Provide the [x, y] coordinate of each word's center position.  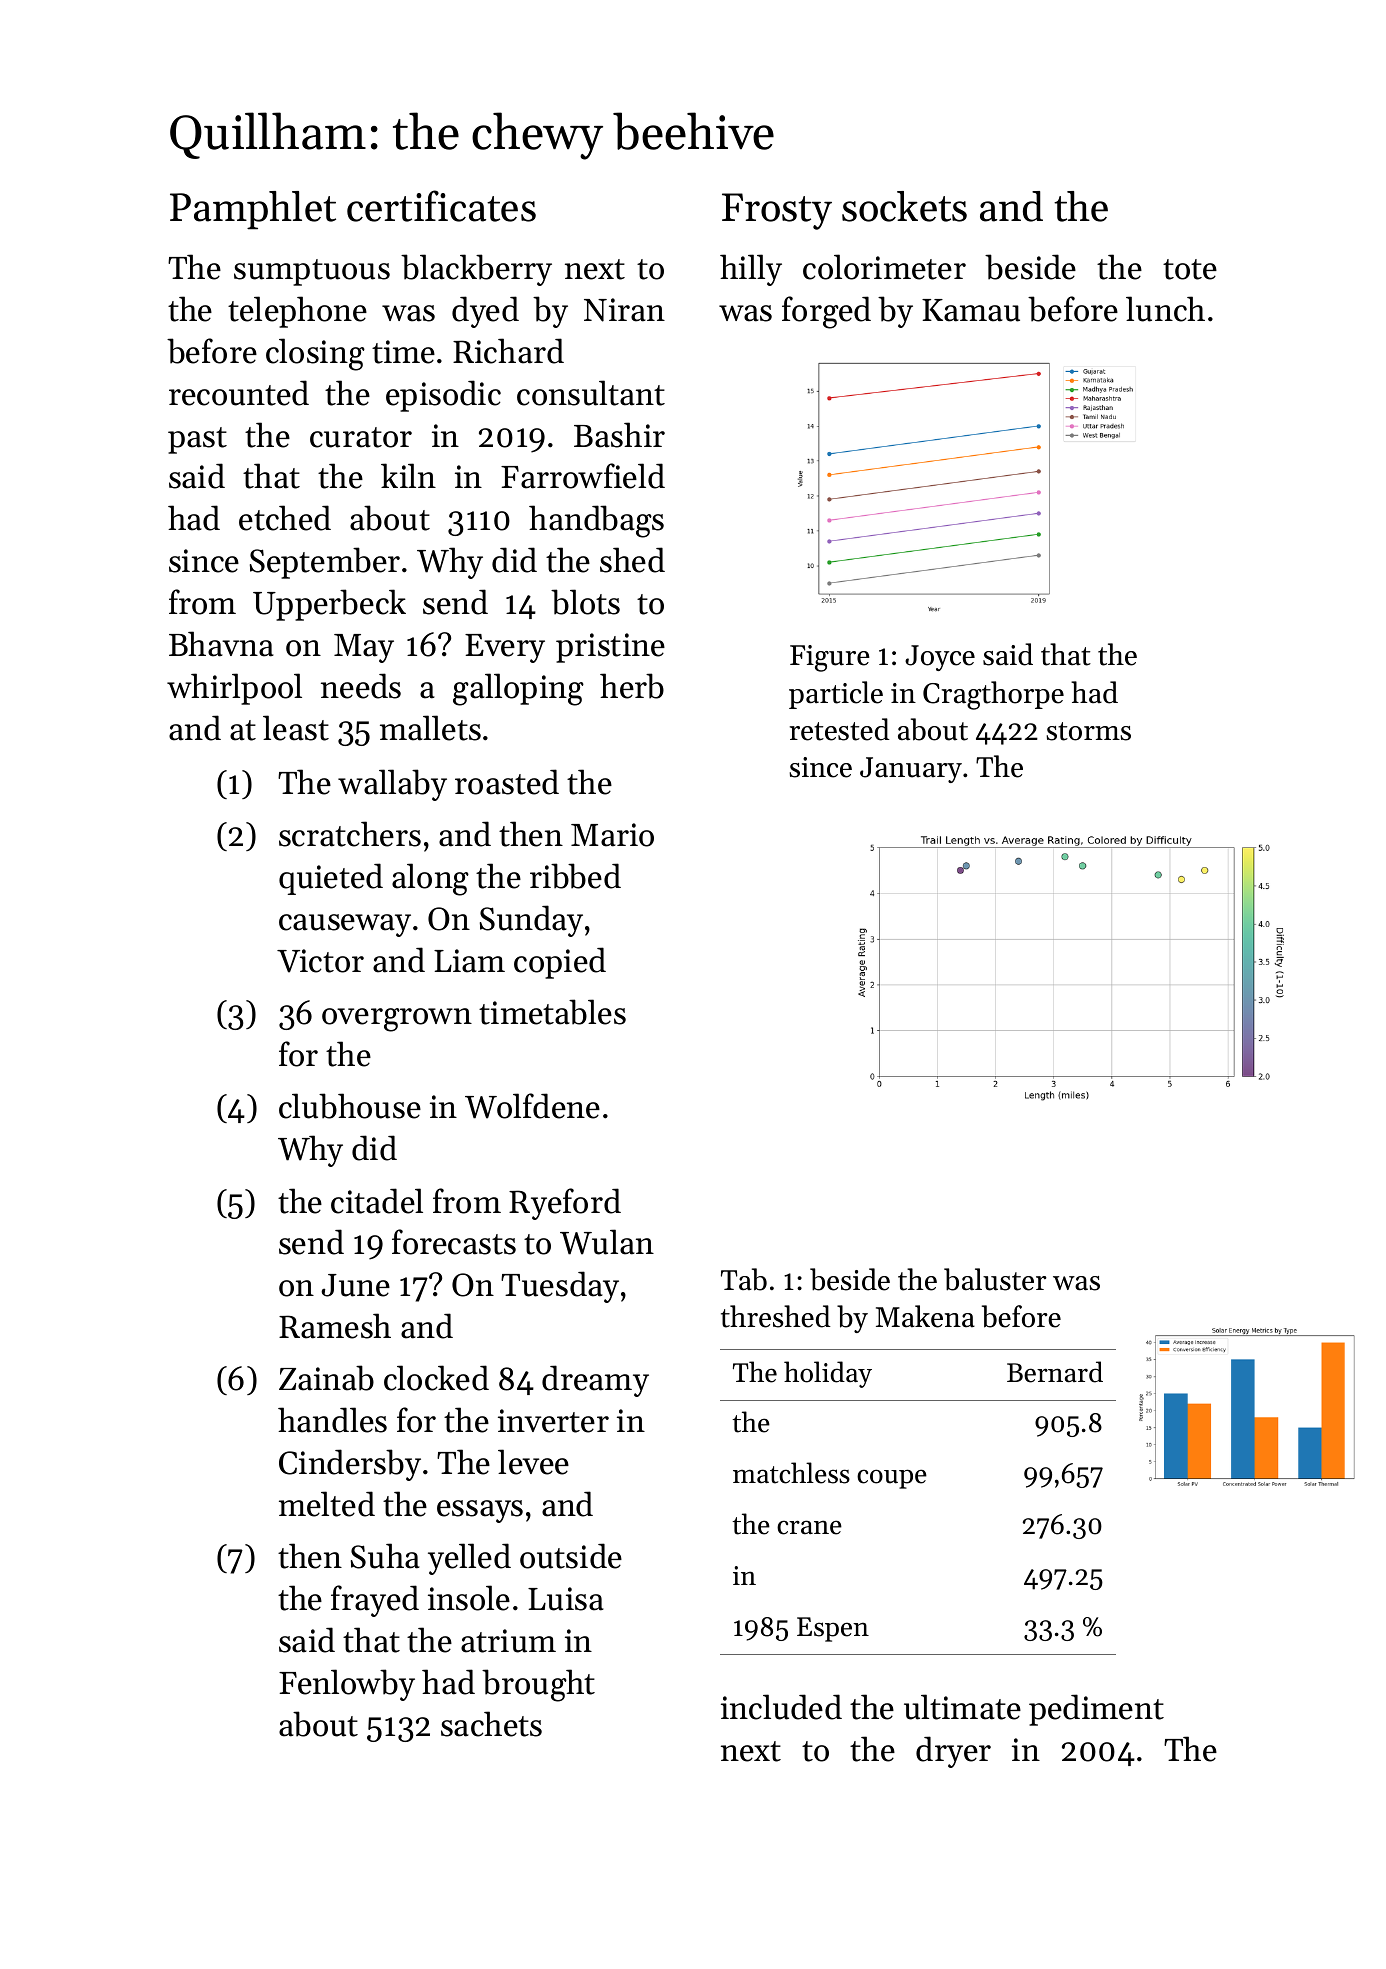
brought [538, 1685]
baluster [995, 1279]
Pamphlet [253, 210]
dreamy [595, 1381]
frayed [375, 1601]
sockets [904, 206]
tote [1190, 269]
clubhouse [350, 1106]
